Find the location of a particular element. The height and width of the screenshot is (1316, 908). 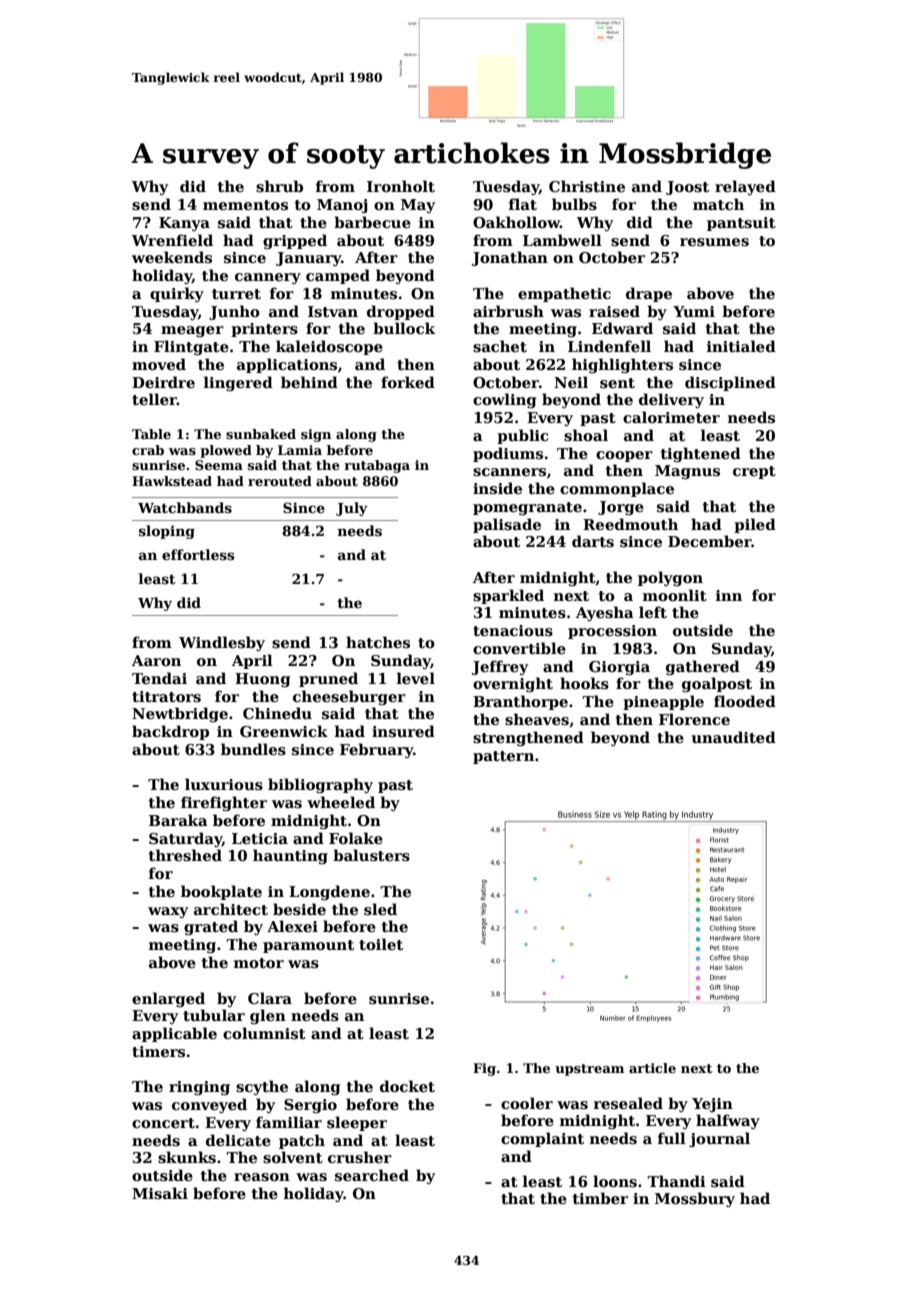

relayed is located at coordinates (745, 187).
